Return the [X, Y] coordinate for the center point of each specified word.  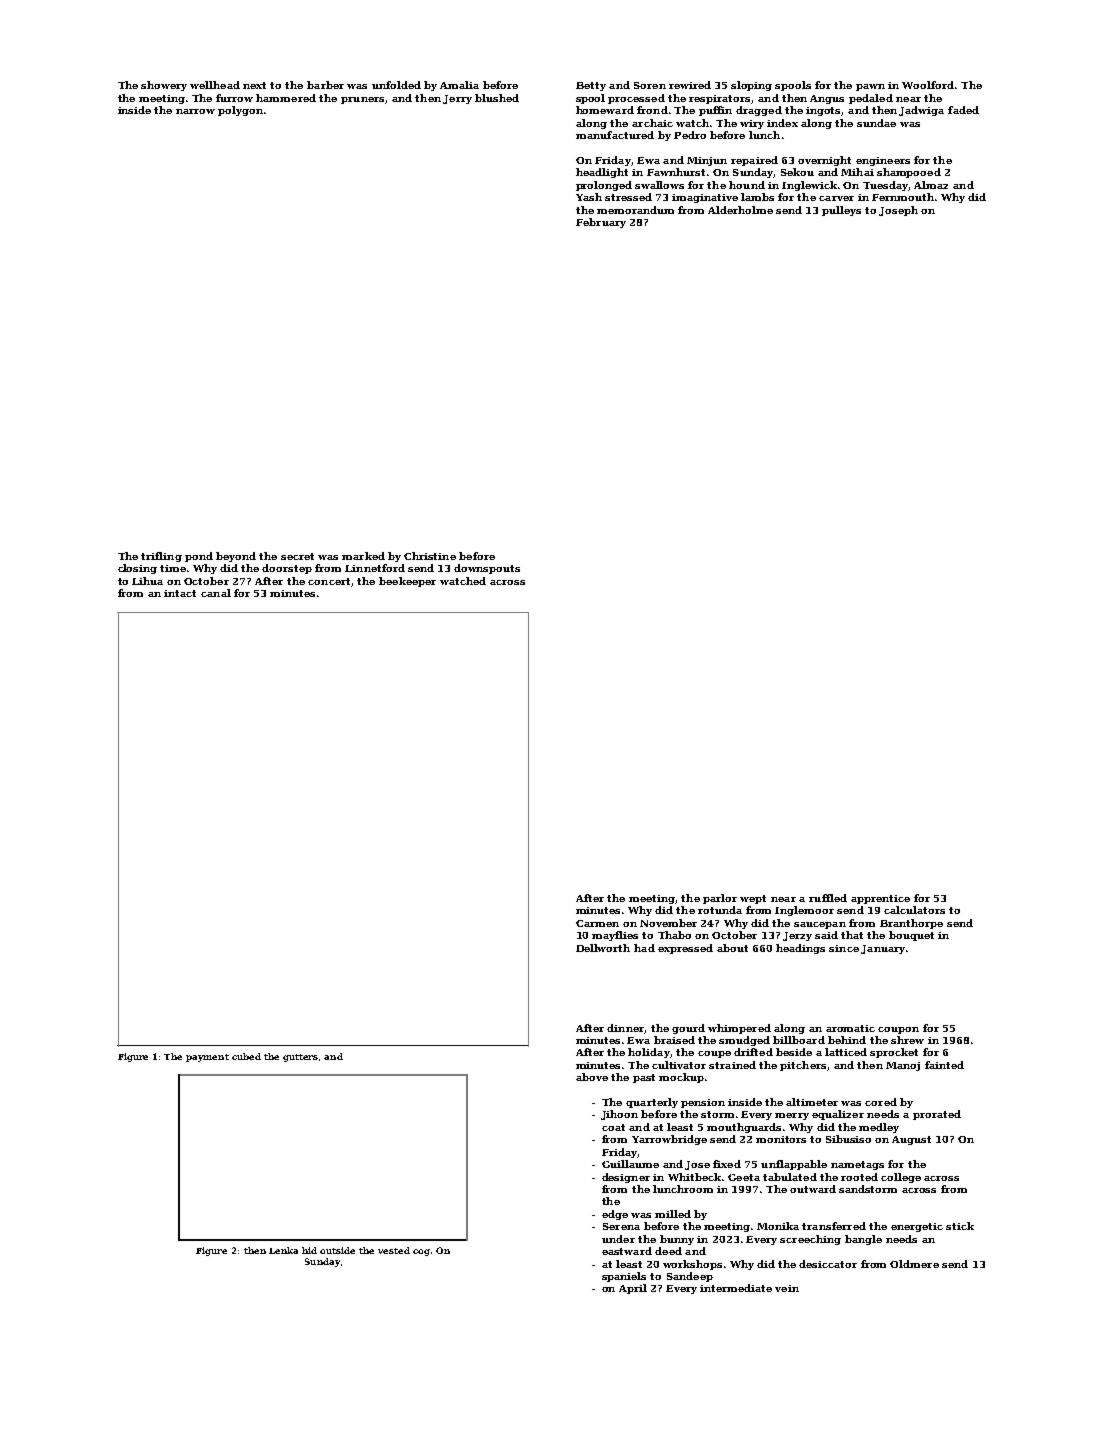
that [852, 935]
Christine [430, 556]
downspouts [487, 569]
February [601, 223]
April [633, 1289]
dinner [625, 1028]
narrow [195, 111]
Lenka [283, 1250]
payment [207, 1058]
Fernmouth [903, 197]
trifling [161, 557]
